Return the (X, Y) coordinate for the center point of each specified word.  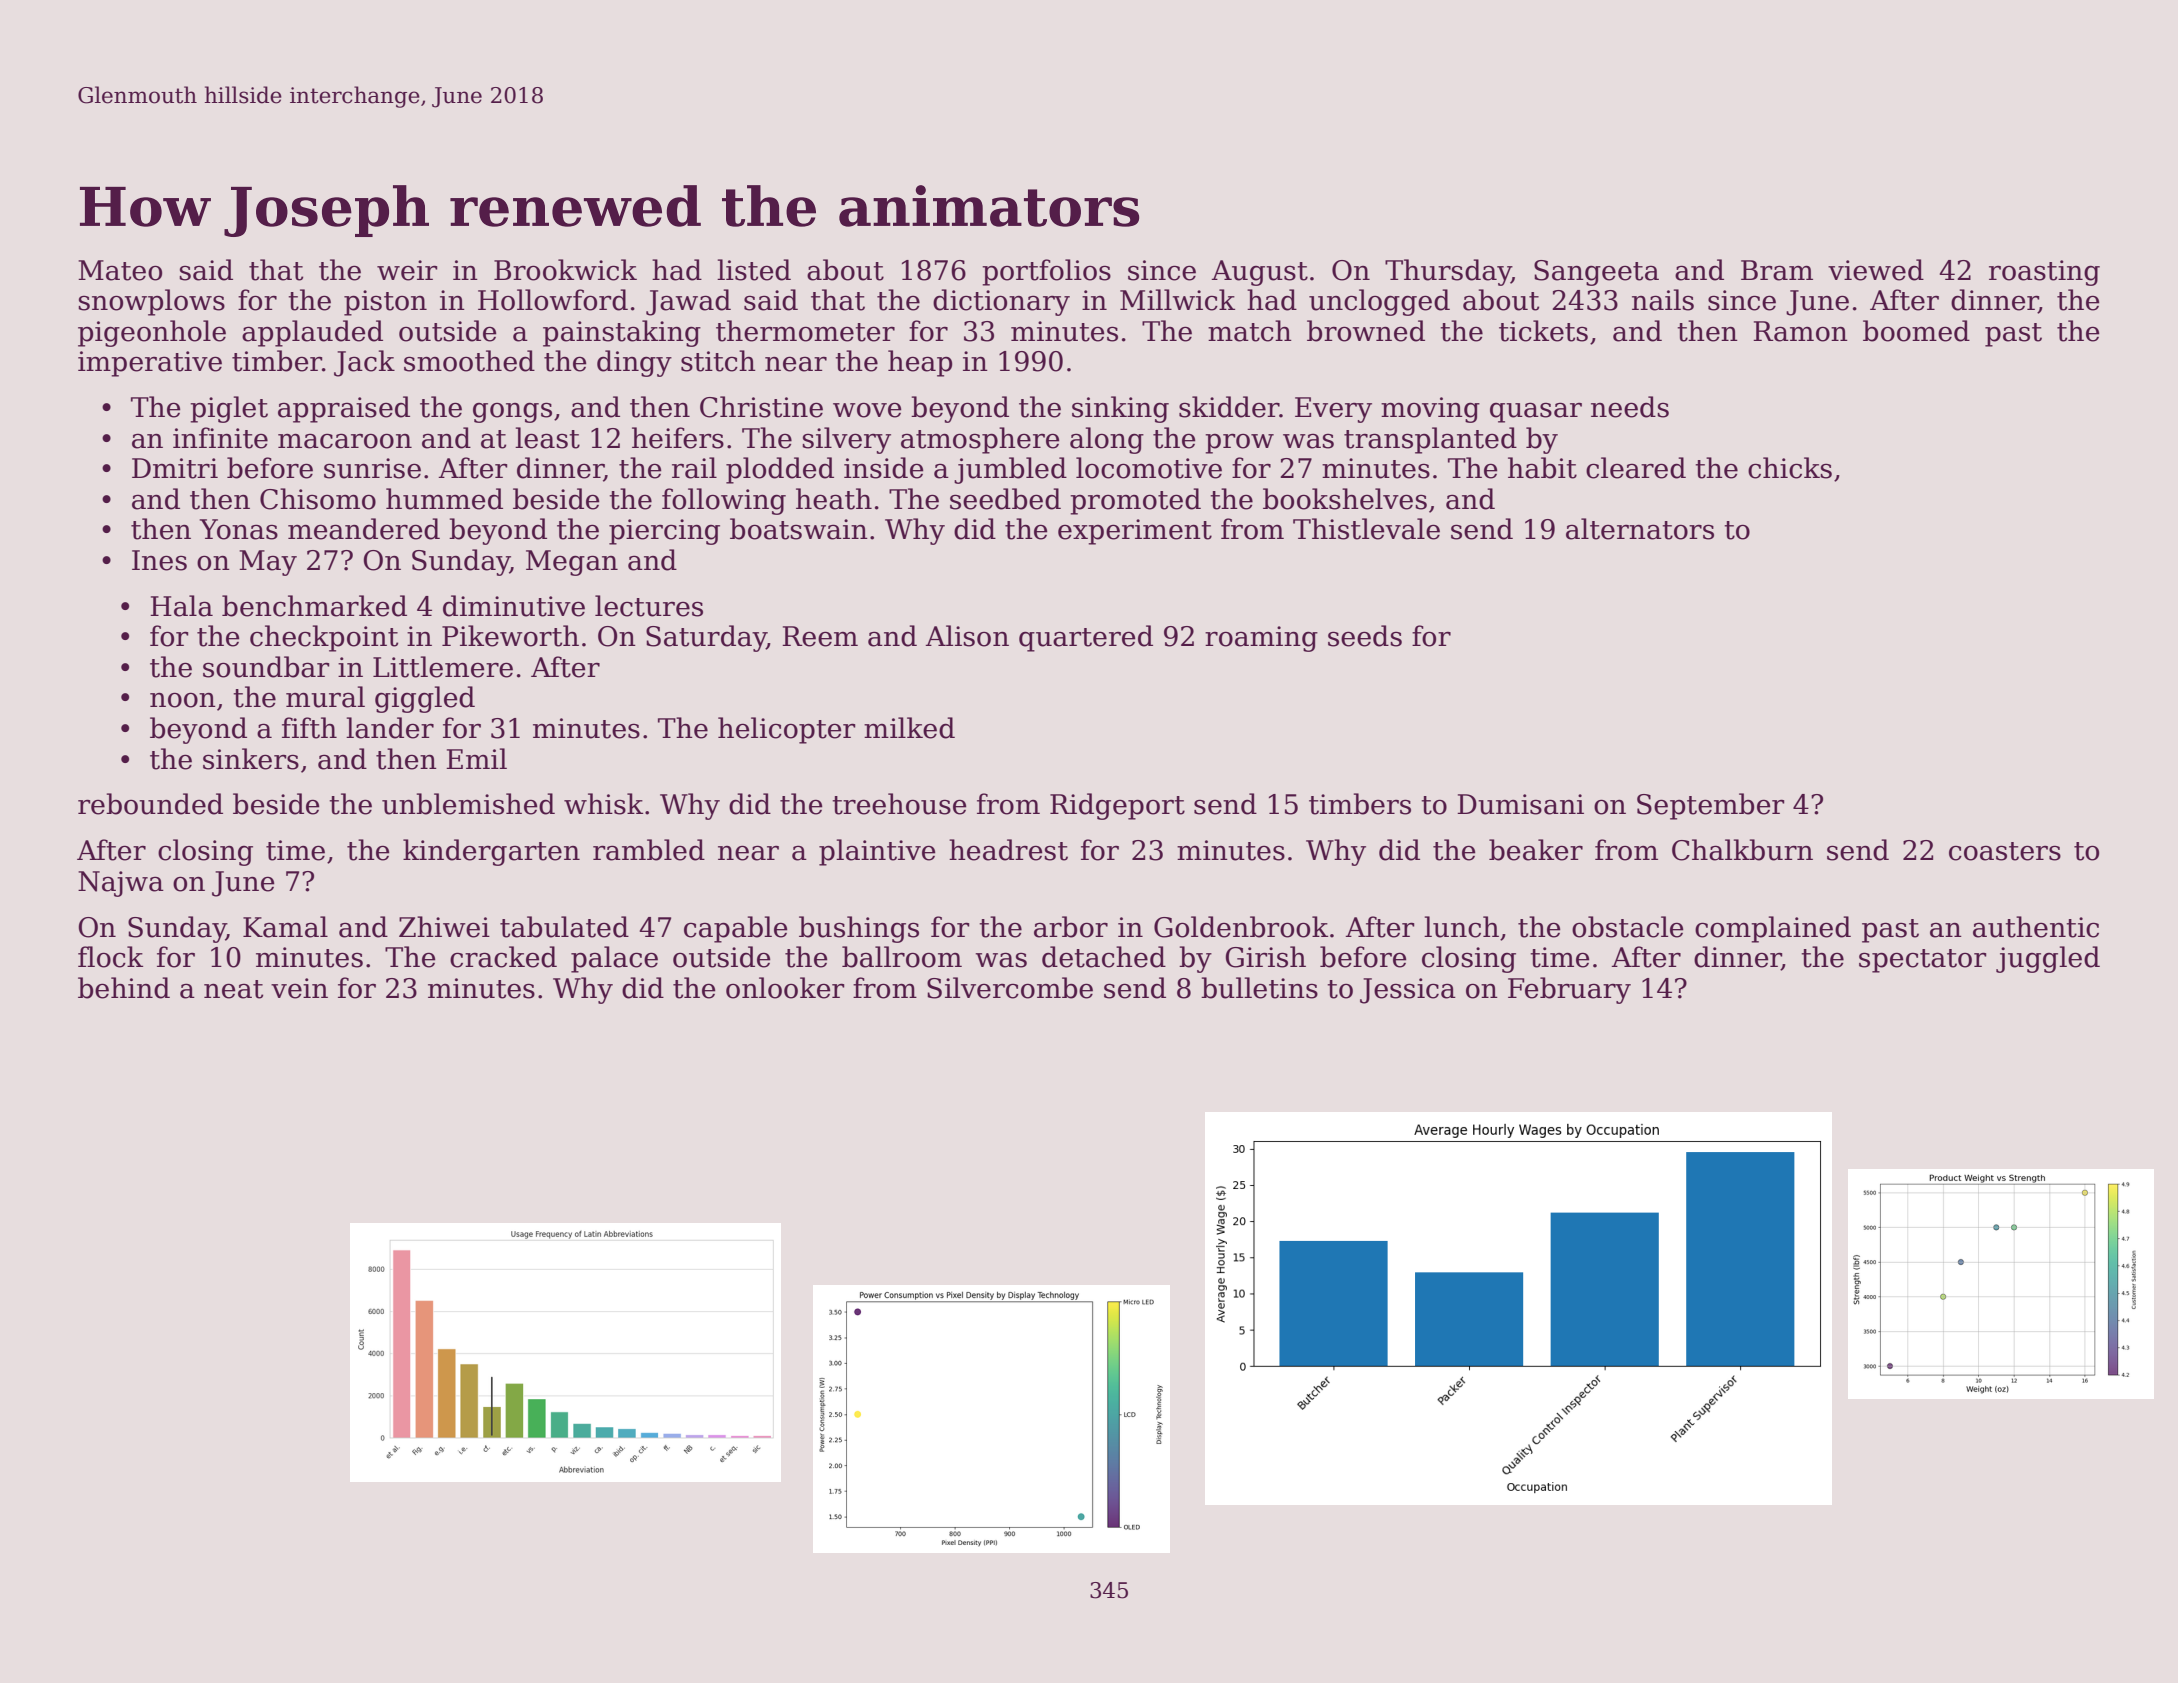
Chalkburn (1742, 850)
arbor (1071, 927)
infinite (220, 438)
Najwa (121, 884)
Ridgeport (1117, 806)
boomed (1916, 331)
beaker (1536, 850)
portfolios (1046, 272)
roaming (1261, 639)
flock (110, 957)
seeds (1365, 636)
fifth (309, 728)
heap (920, 363)
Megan (572, 563)
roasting (2044, 273)
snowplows (151, 302)
